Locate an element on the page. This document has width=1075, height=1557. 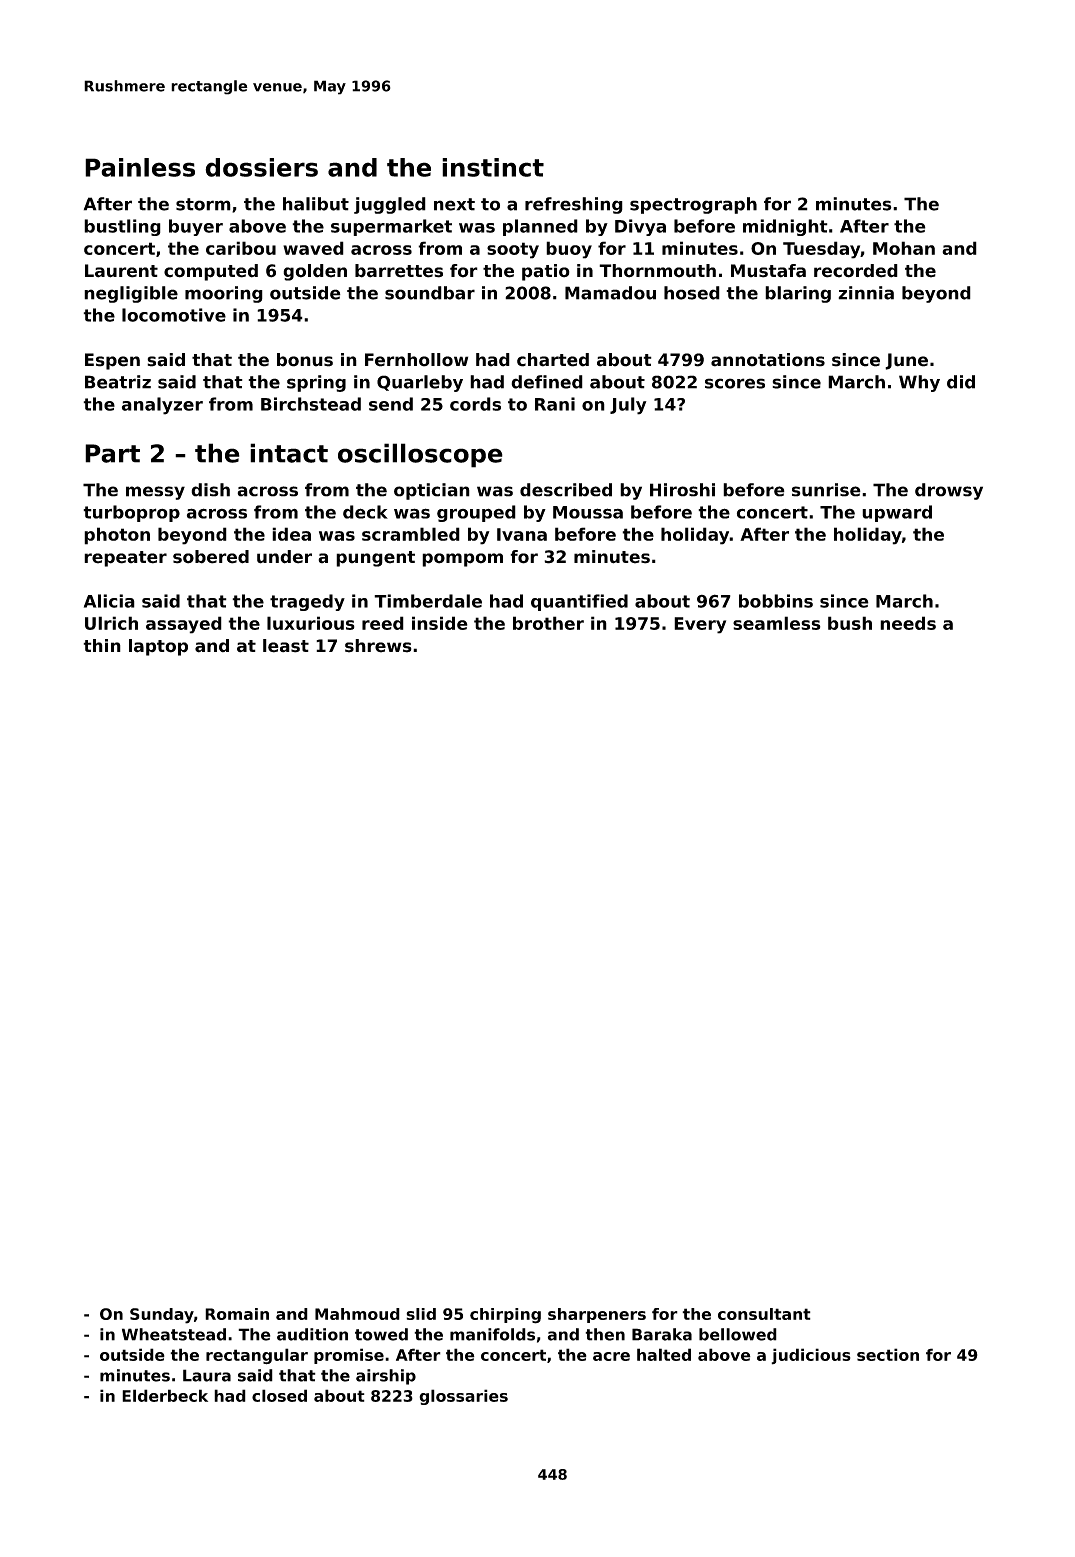
Moussa is located at coordinates (588, 512).
